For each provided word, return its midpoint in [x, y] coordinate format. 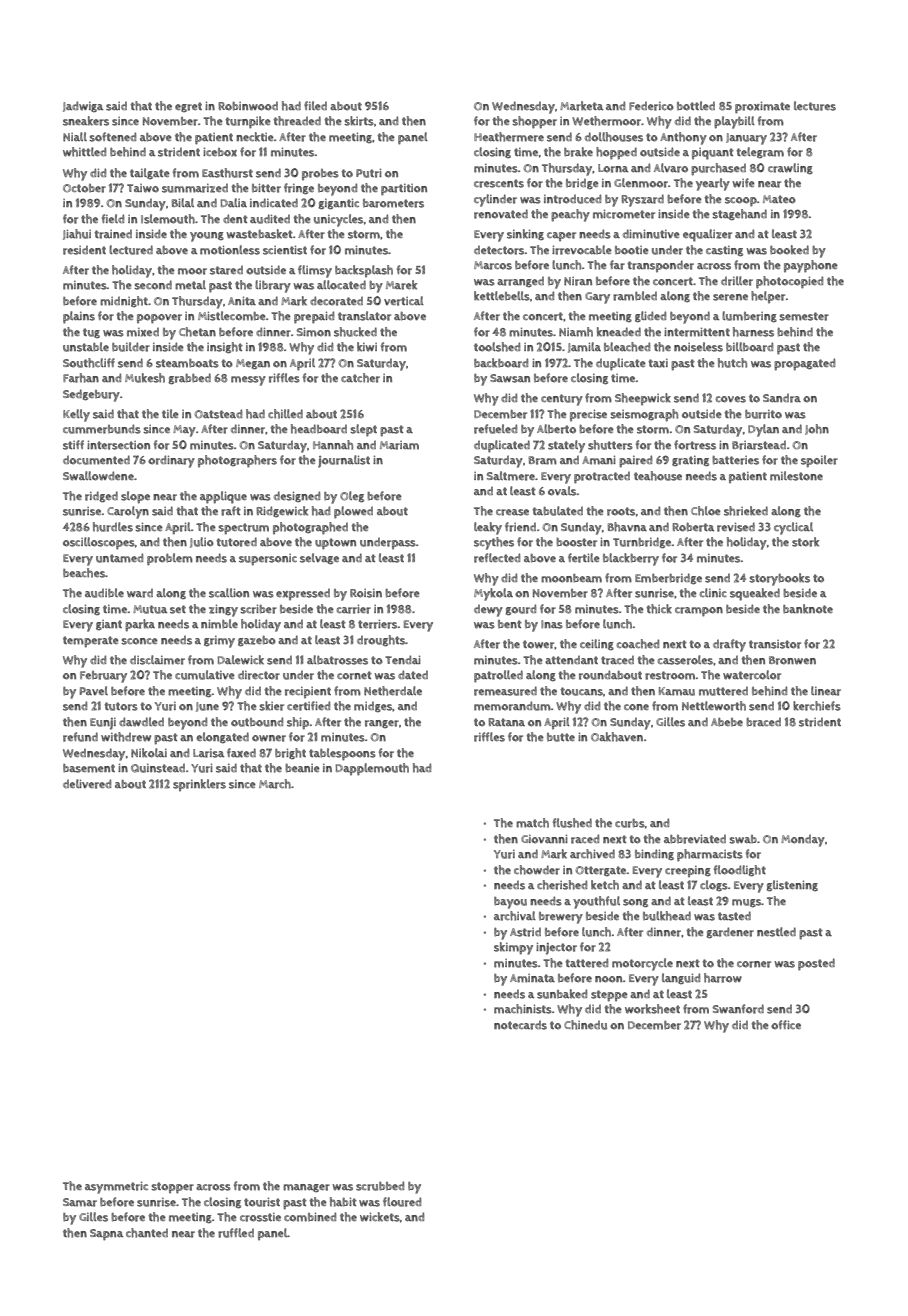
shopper [534, 122]
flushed [572, 823]
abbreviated [695, 839]
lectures [815, 106]
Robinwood [248, 106]
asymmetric [116, 1187]
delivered [87, 784]
